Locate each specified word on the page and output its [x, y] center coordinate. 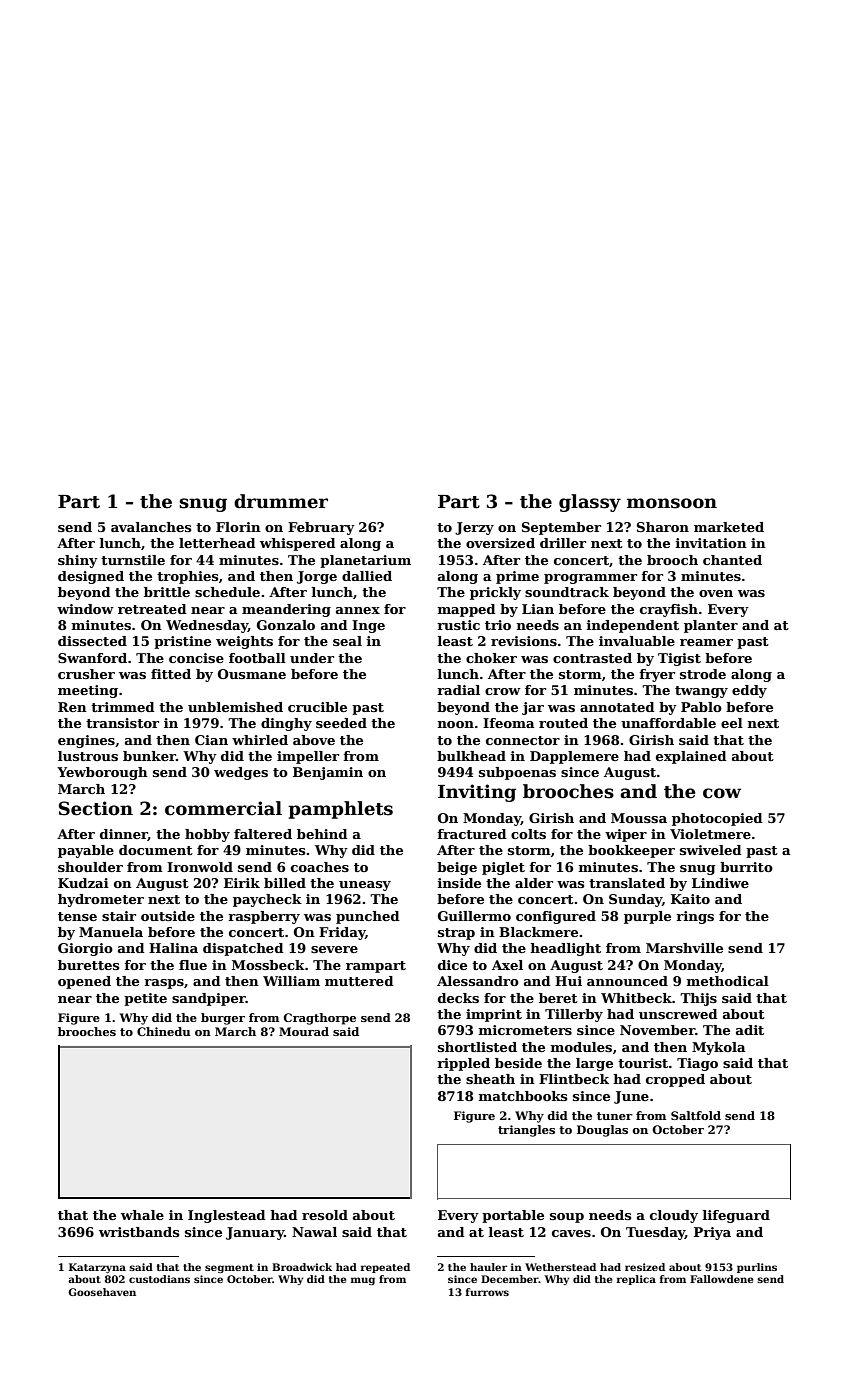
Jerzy [474, 528]
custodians [159, 1279]
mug [363, 1281]
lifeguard [736, 1216]
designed [91, 577]
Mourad [304, 1031]
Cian [211, 740]
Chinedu [164, 1031]
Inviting [477, 793]
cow [722, 793]
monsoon [672, 503]
